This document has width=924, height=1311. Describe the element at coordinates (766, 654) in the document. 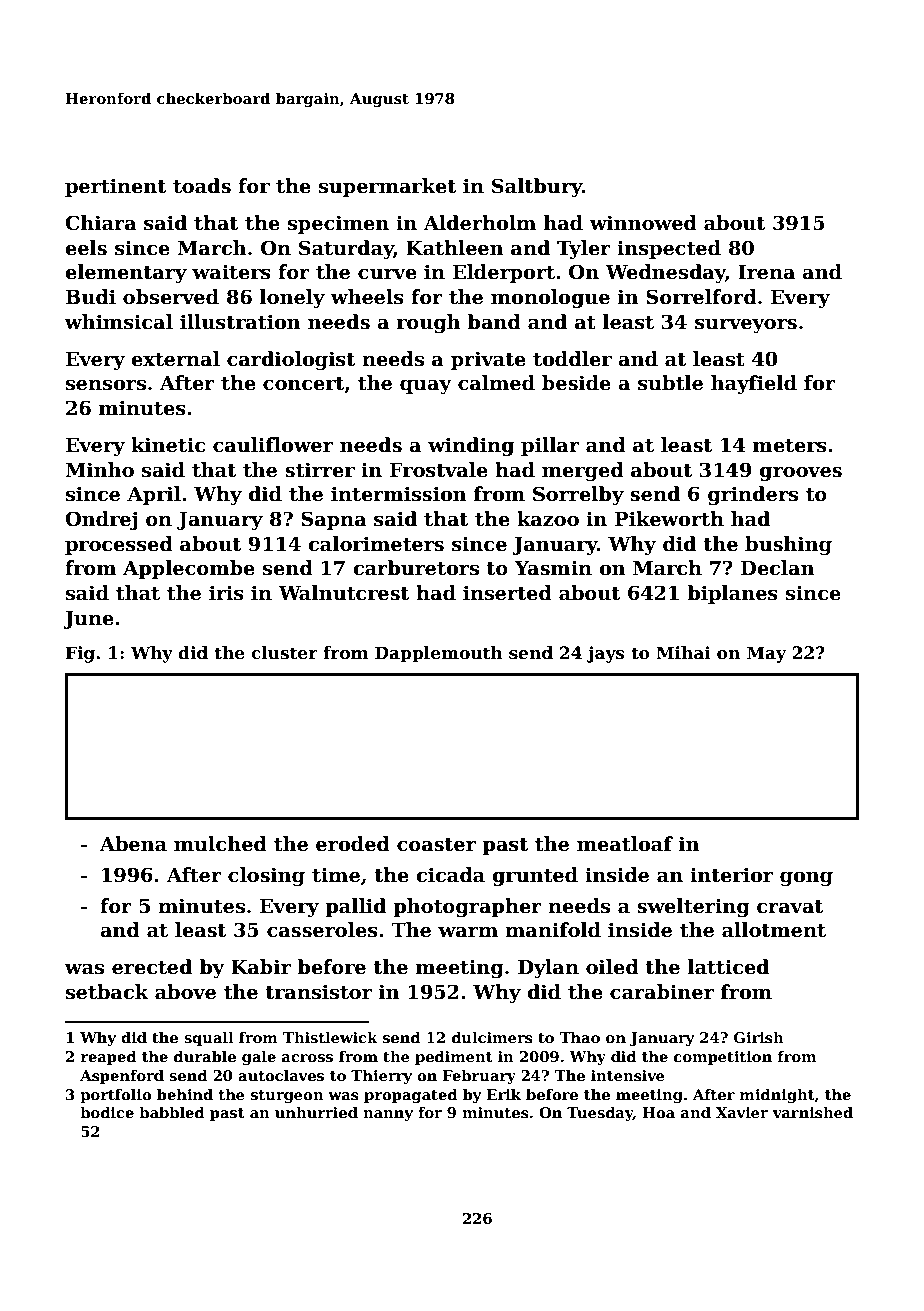

I see `May` at that location.
